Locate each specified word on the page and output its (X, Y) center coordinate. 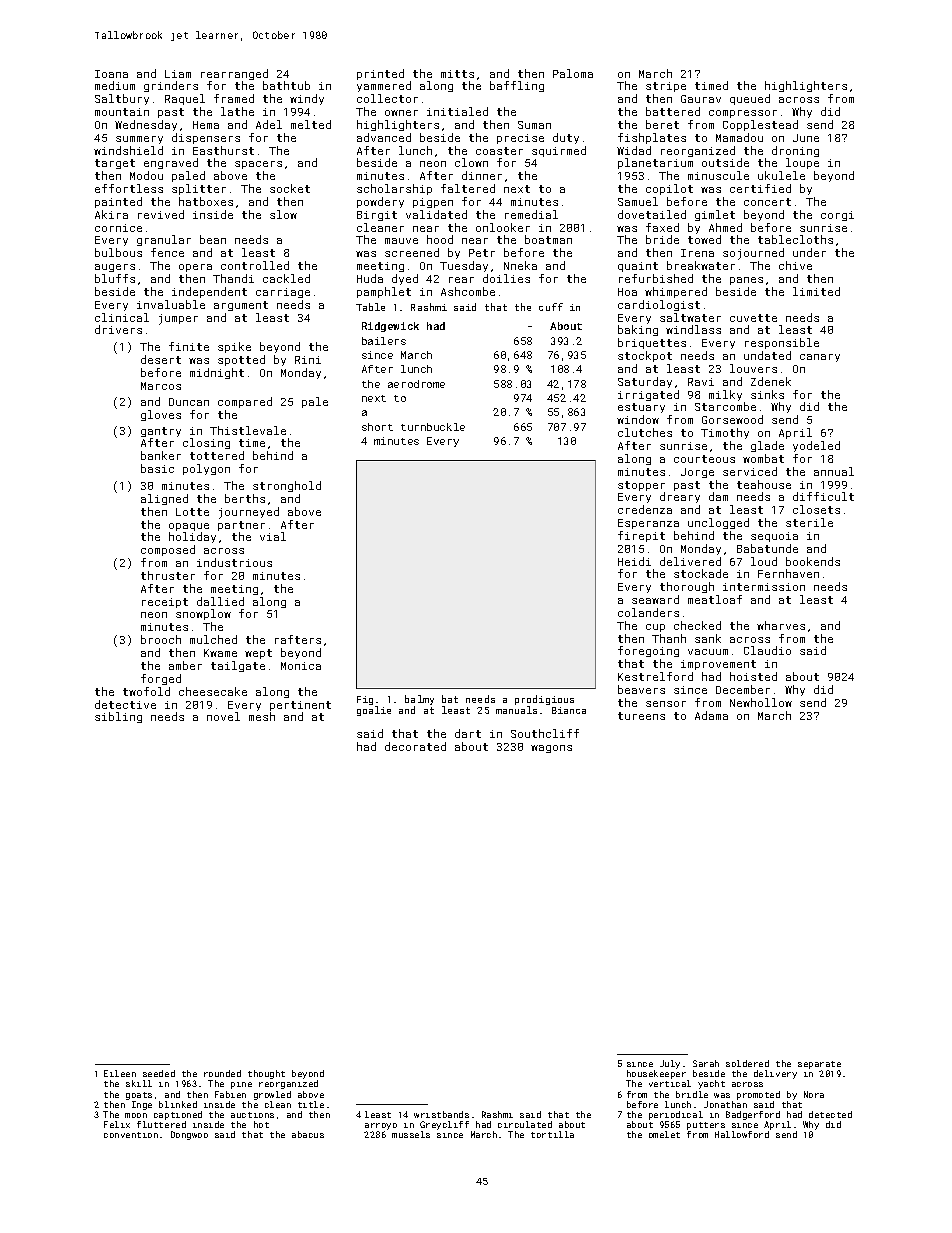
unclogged (718, 523)
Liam (178, 74)
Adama (711, 715)
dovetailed (652, 214)
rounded (222, 1073)
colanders (648, 612)
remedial (531, 214)
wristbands (441, 1114)
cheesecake (213, 691)
